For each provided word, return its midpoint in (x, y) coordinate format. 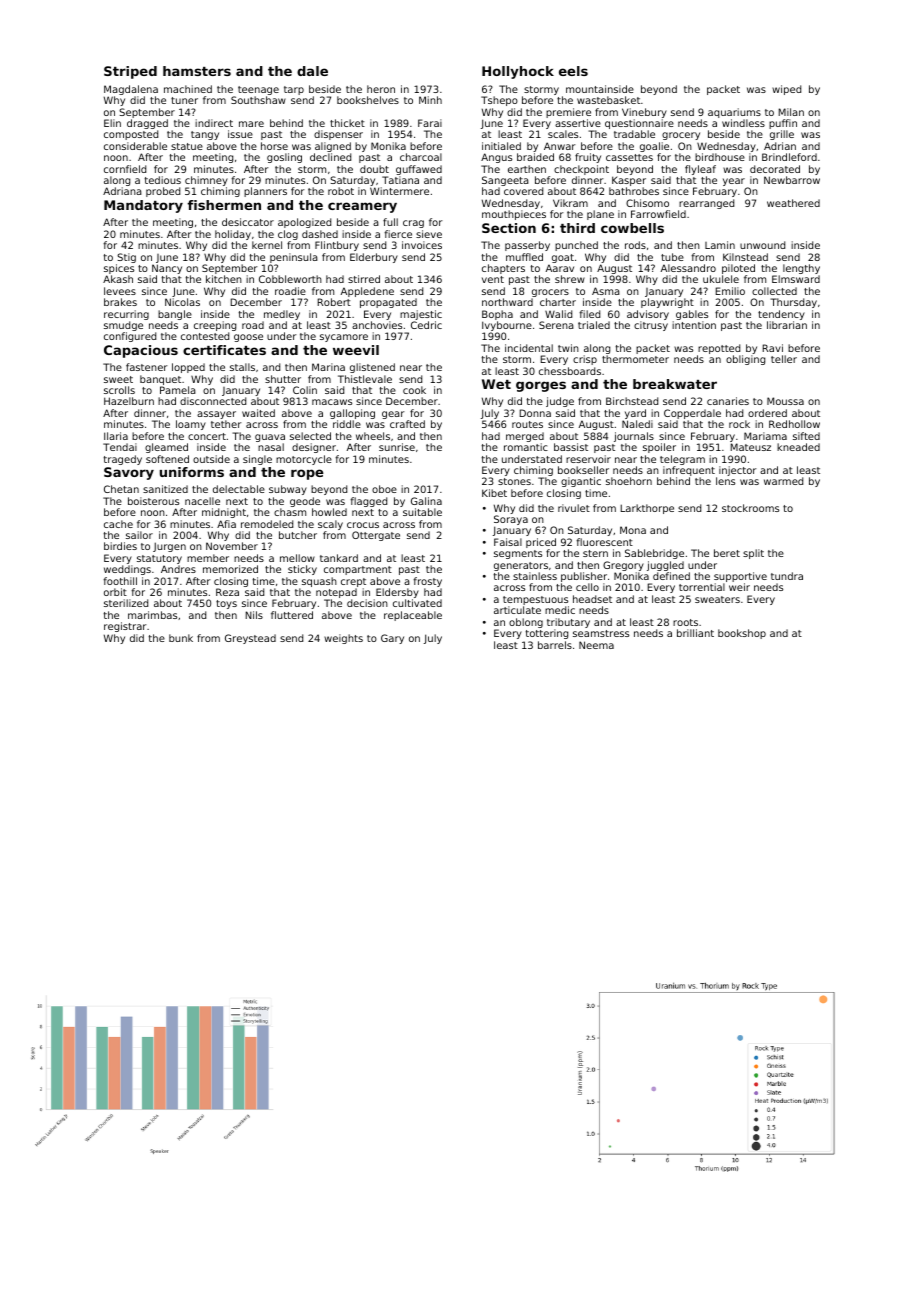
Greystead (250, 639)
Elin (112, 123)
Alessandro (688, 268)
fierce (398, 234)
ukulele (721, 279)
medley (282, 315)
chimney (206, 181)
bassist (571, 447)
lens (725, 481)
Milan (791, 112)
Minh (430, 100)
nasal (271, 447)
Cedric (426, 325)
